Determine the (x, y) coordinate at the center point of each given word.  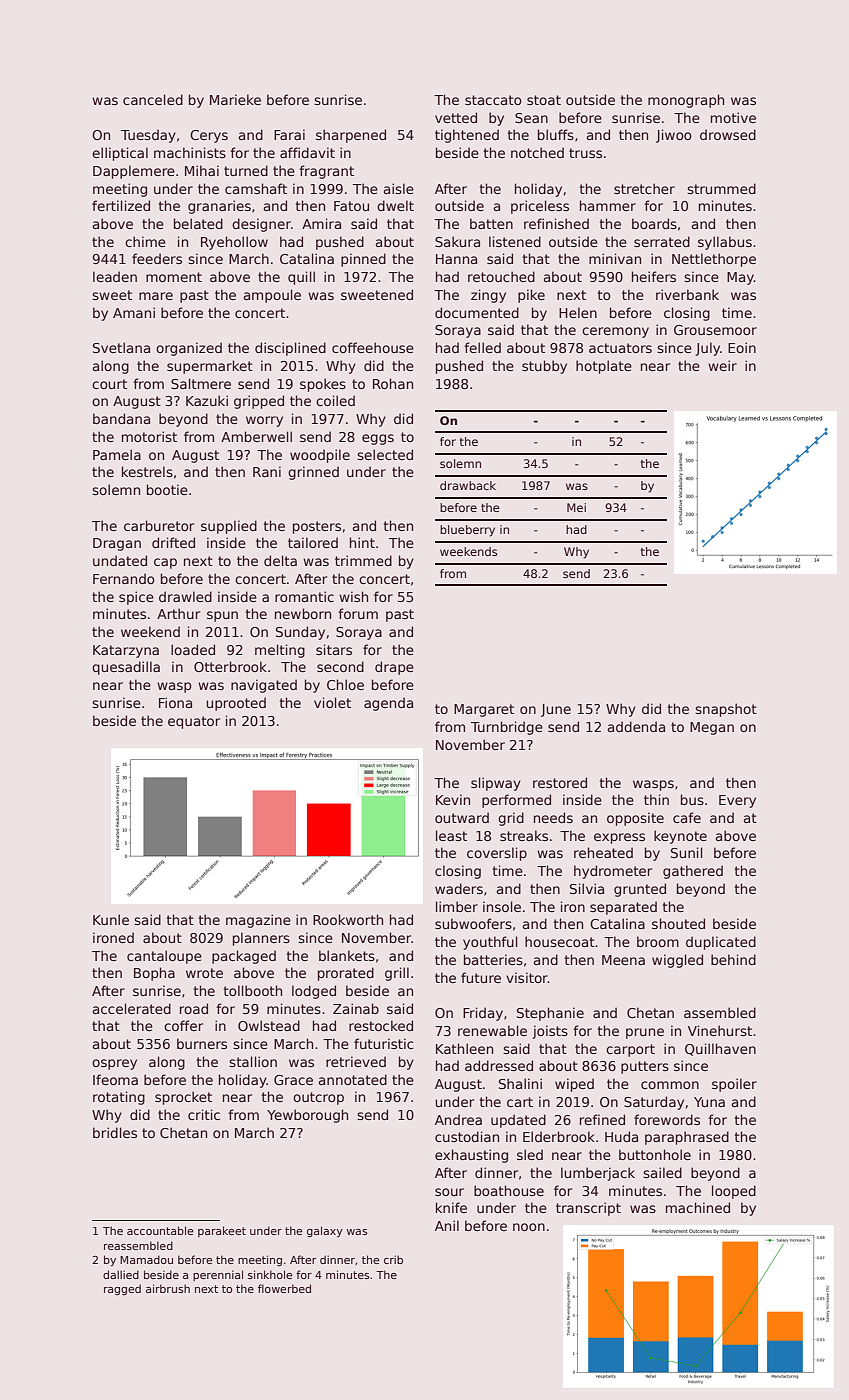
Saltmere (201, 383)
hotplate (604, 367)
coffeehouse (373, 347)
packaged (244, 957)
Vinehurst (720, 1030)
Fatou (351, 206)
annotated (352, 1079)
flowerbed (284, 1288)
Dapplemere (134, 172)
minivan (615, 258)
